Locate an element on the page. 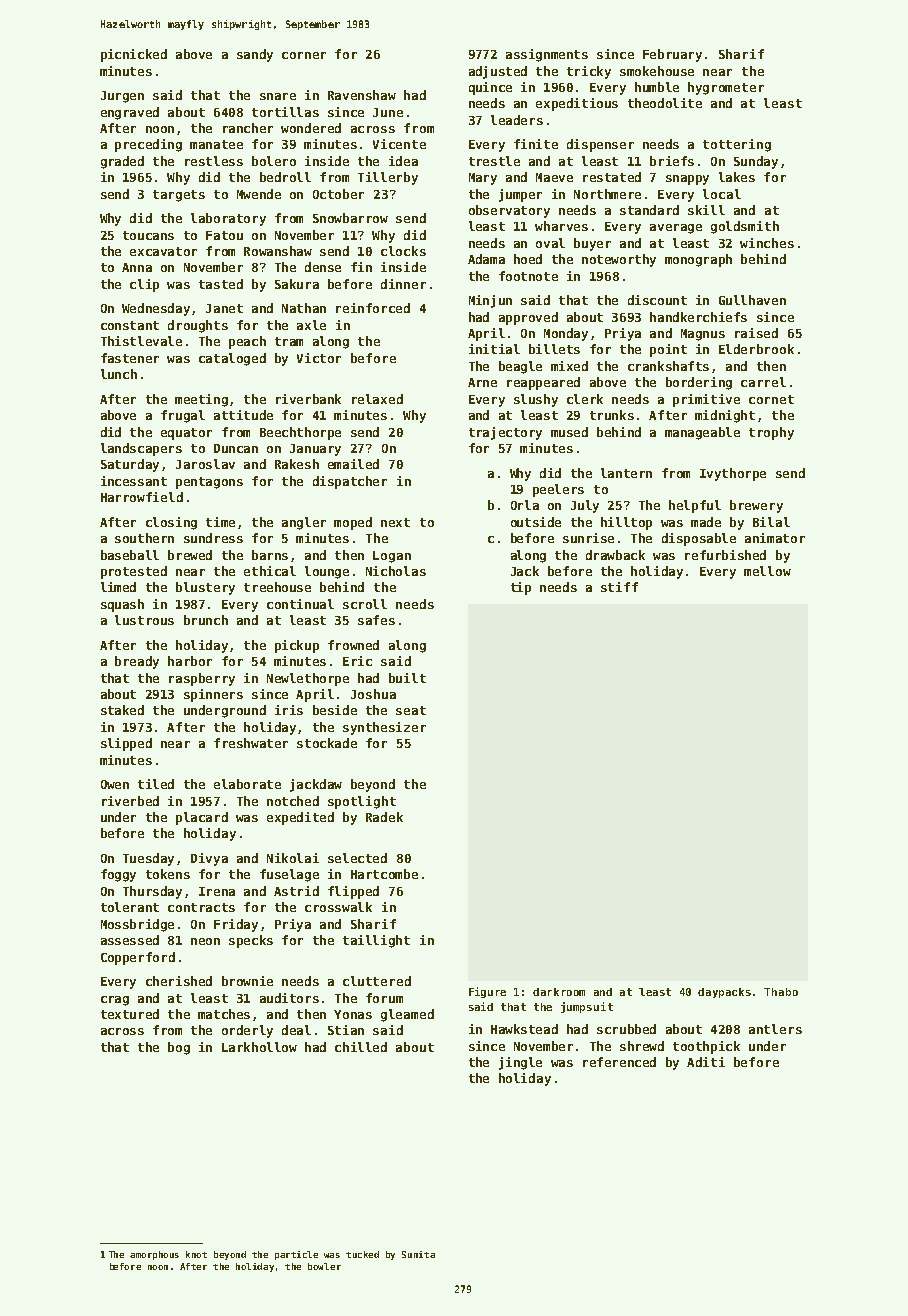  picnicked is located at coordinates (134, 55).
